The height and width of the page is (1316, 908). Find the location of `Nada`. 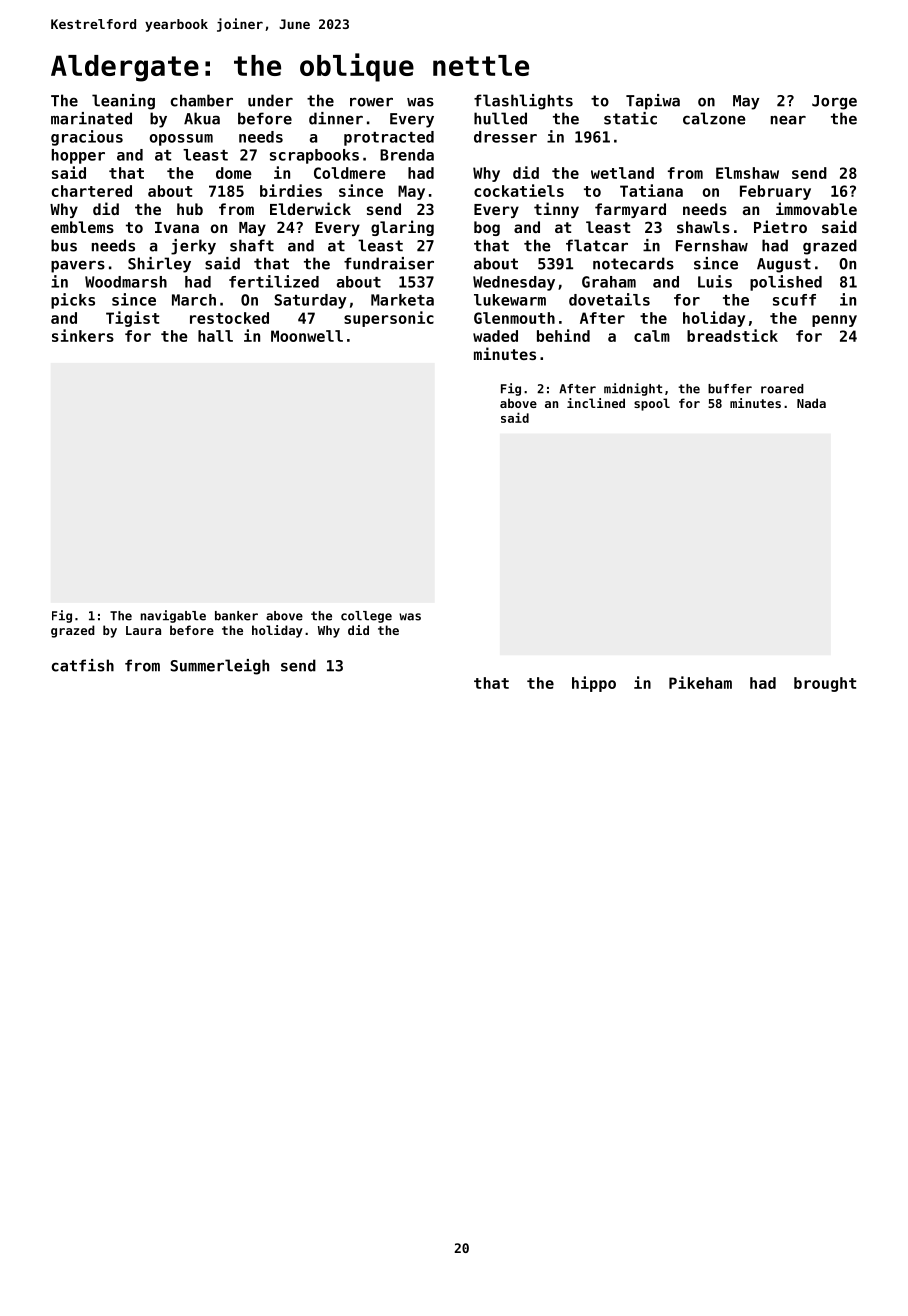

Nada is located at coordinates (811, 403).
